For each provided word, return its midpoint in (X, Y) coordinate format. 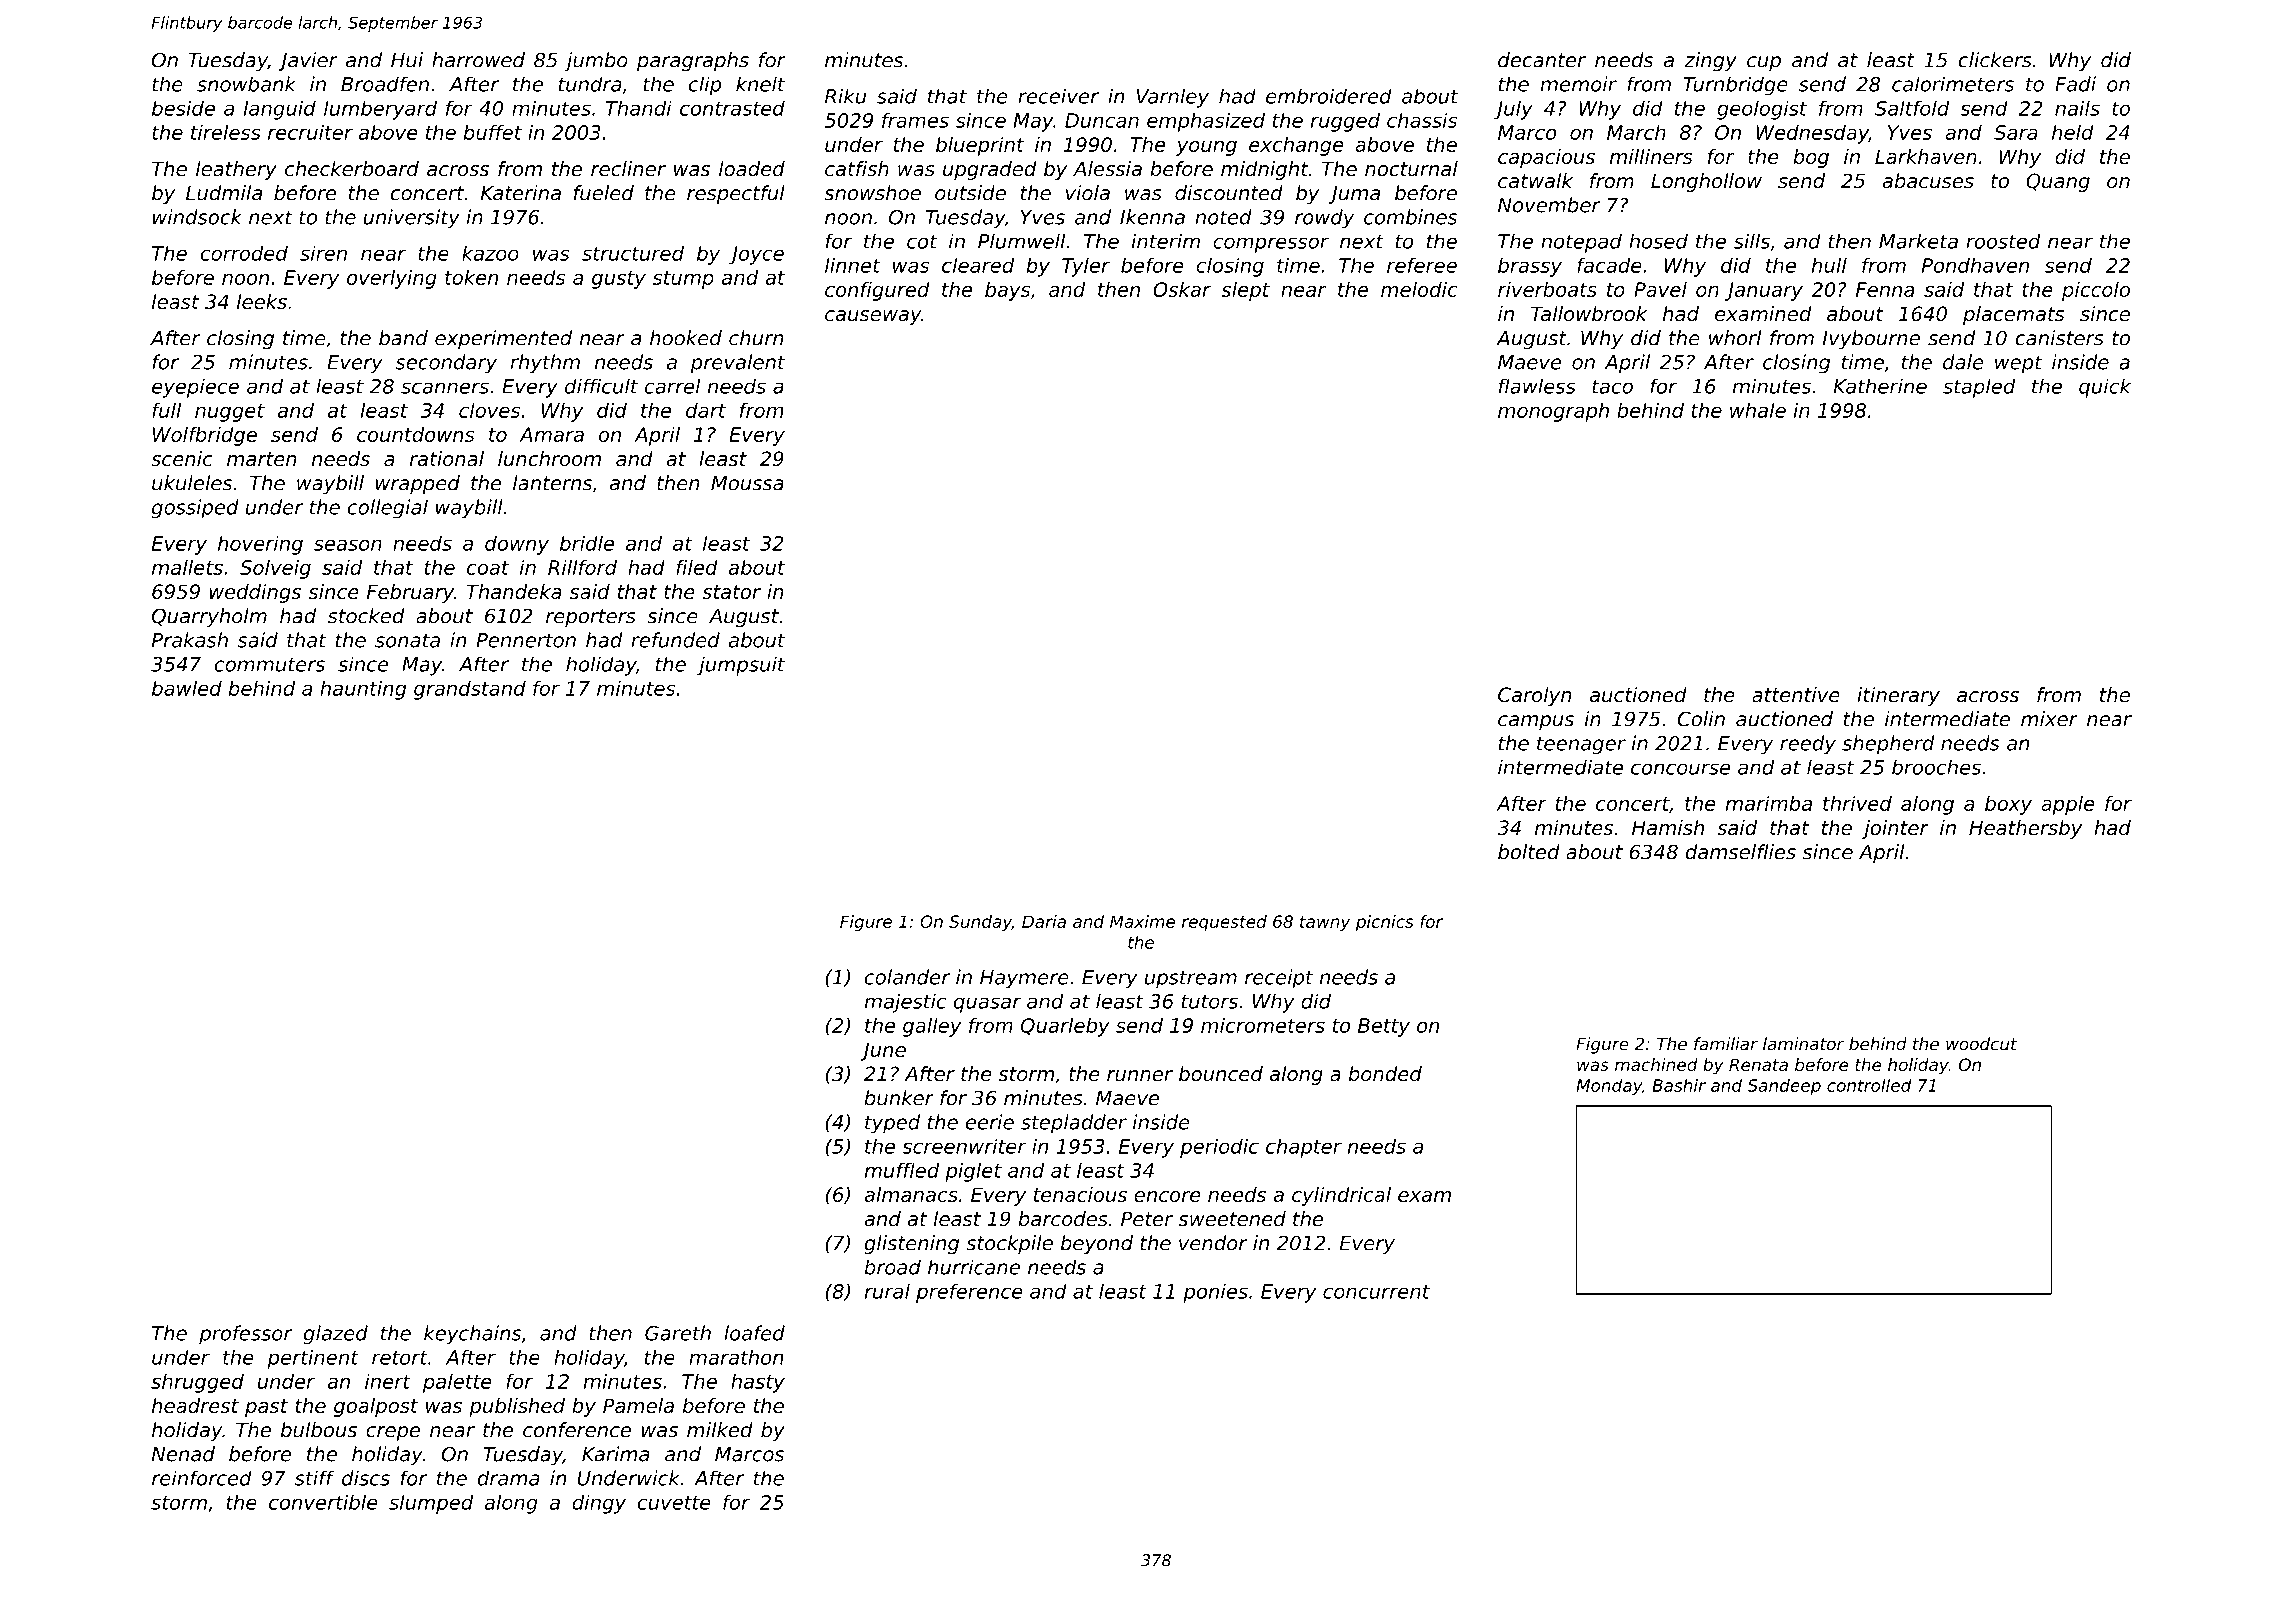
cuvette (674, 1503)
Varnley (1173, 98)
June (883, 1051)
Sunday (980, 923)
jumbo (596, 62)
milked (720, 1430)
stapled (1979, 388)
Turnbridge (1735, 86)
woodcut (1981, 1044)
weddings (255, 593)
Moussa (747, 483)
